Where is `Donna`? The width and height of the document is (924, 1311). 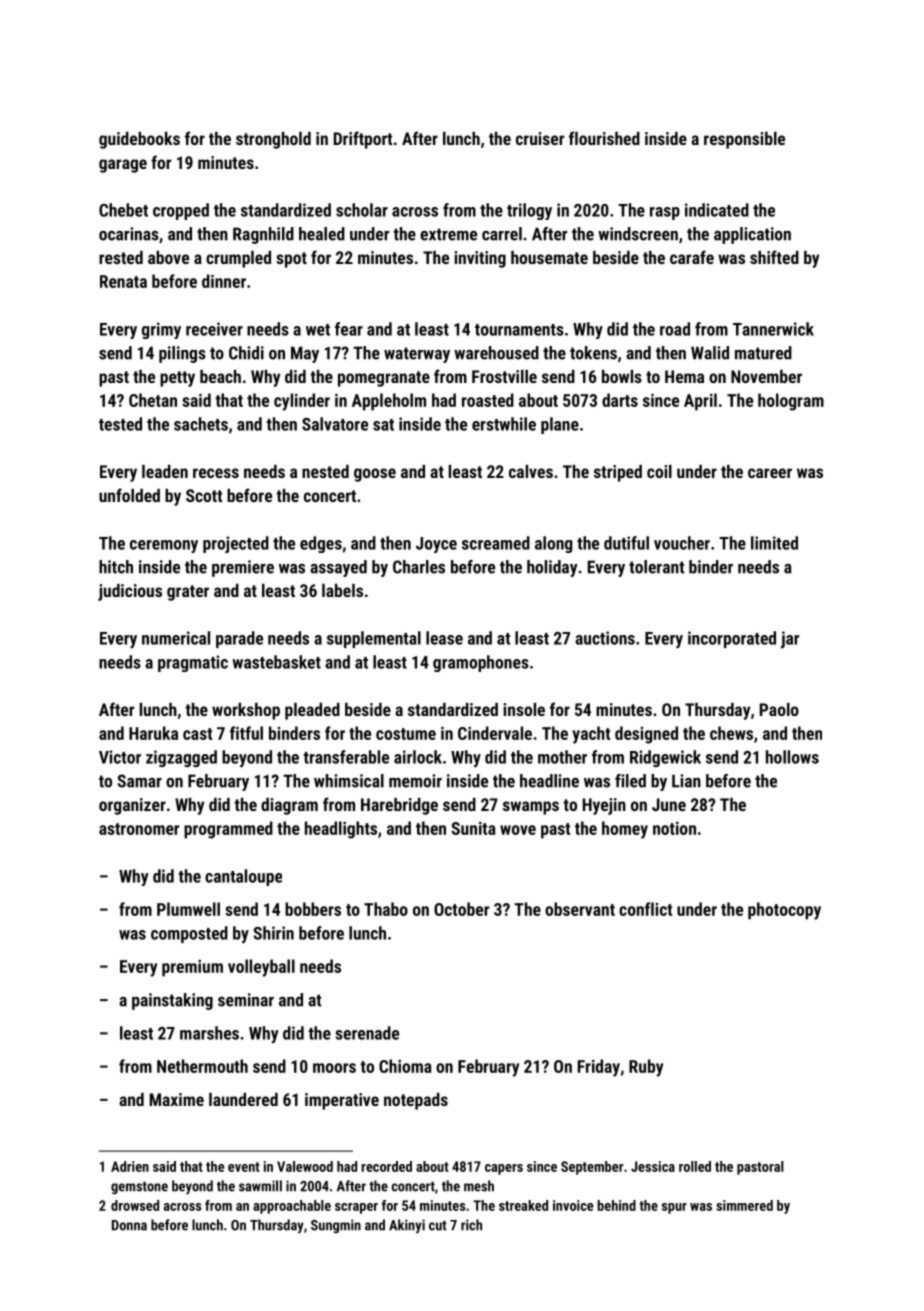
Donna is located at coordinates (129, 1225).
